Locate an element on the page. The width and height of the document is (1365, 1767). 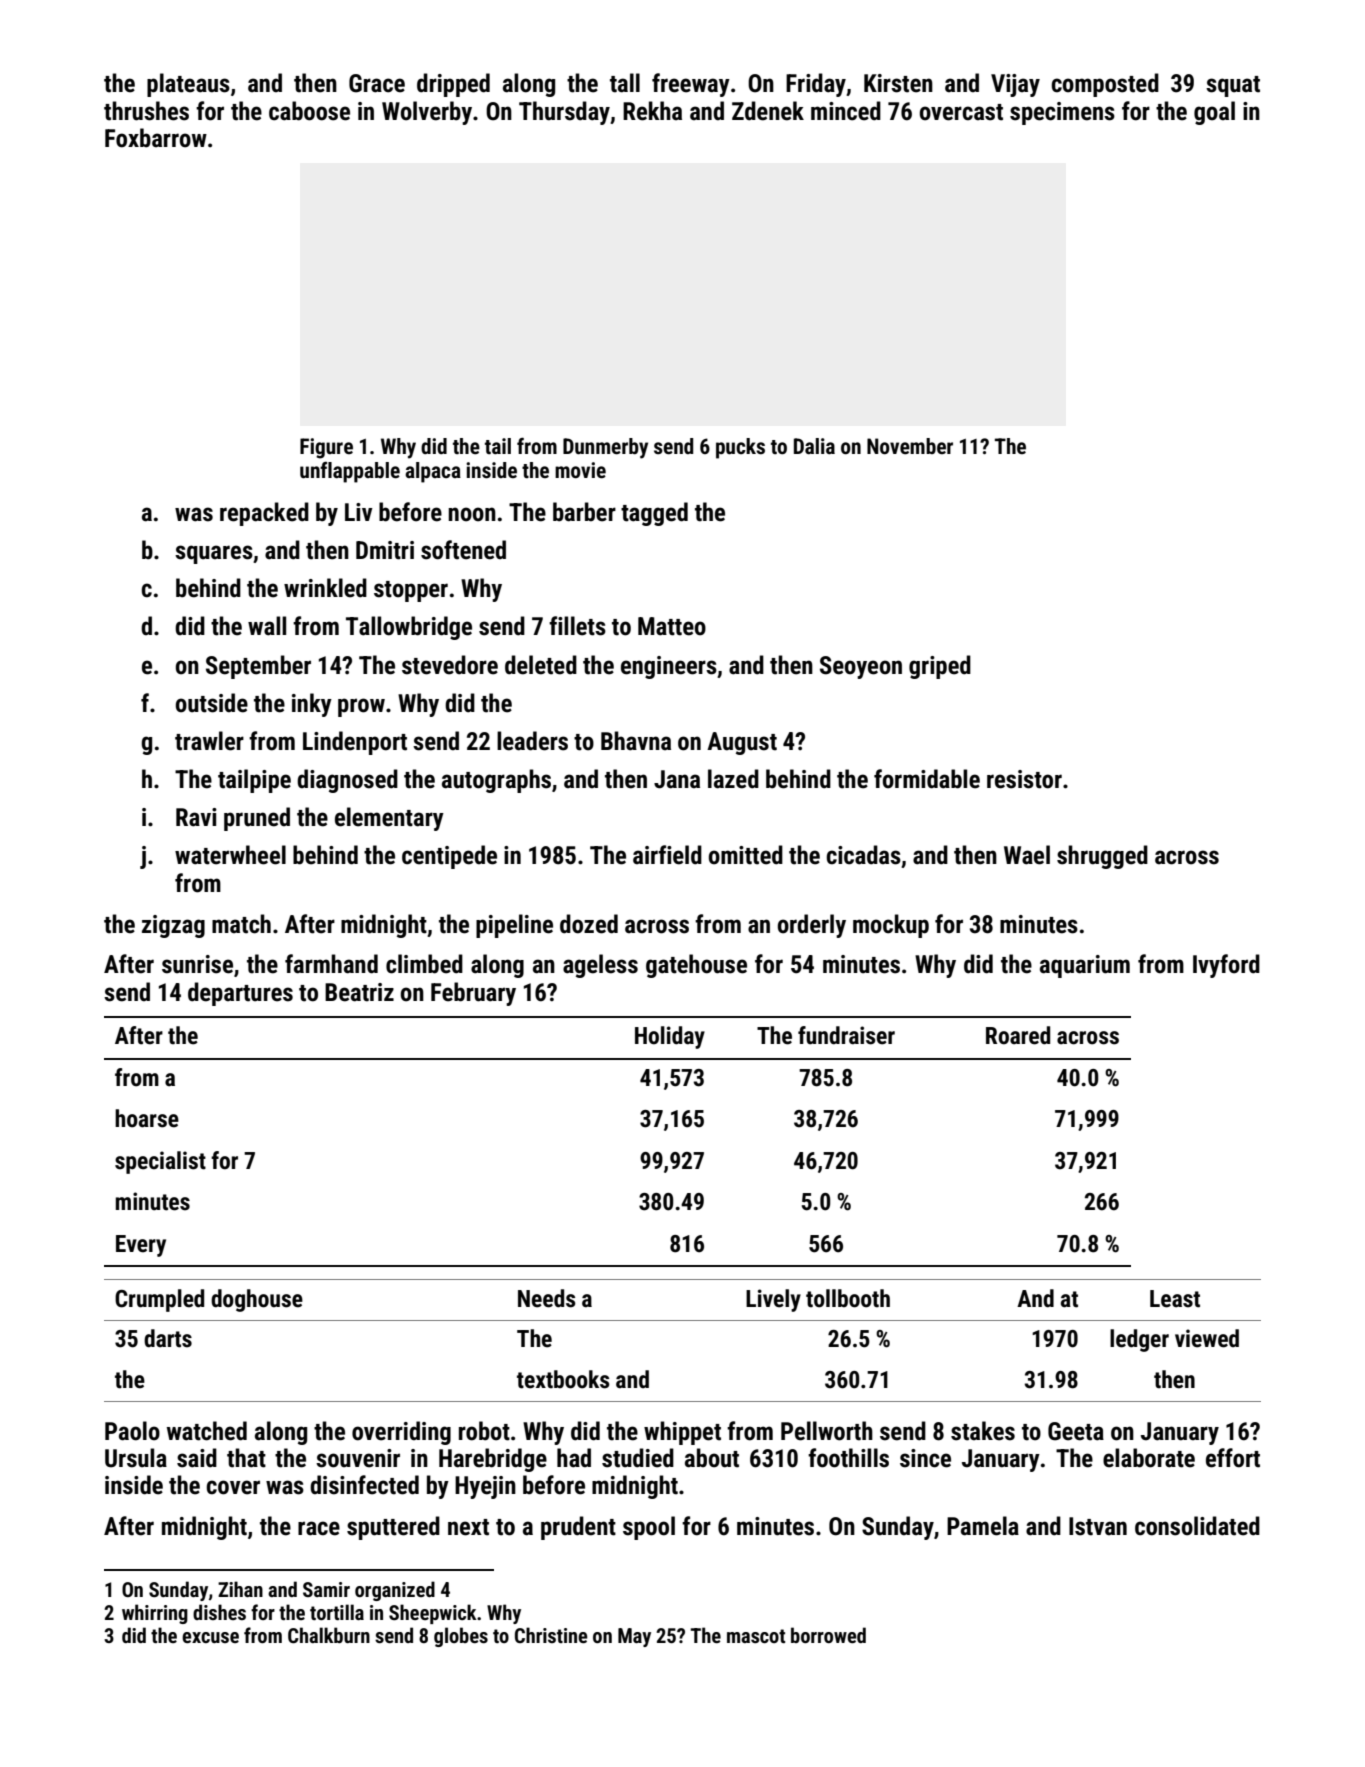
repacked is located at coordinates (264, 514).
